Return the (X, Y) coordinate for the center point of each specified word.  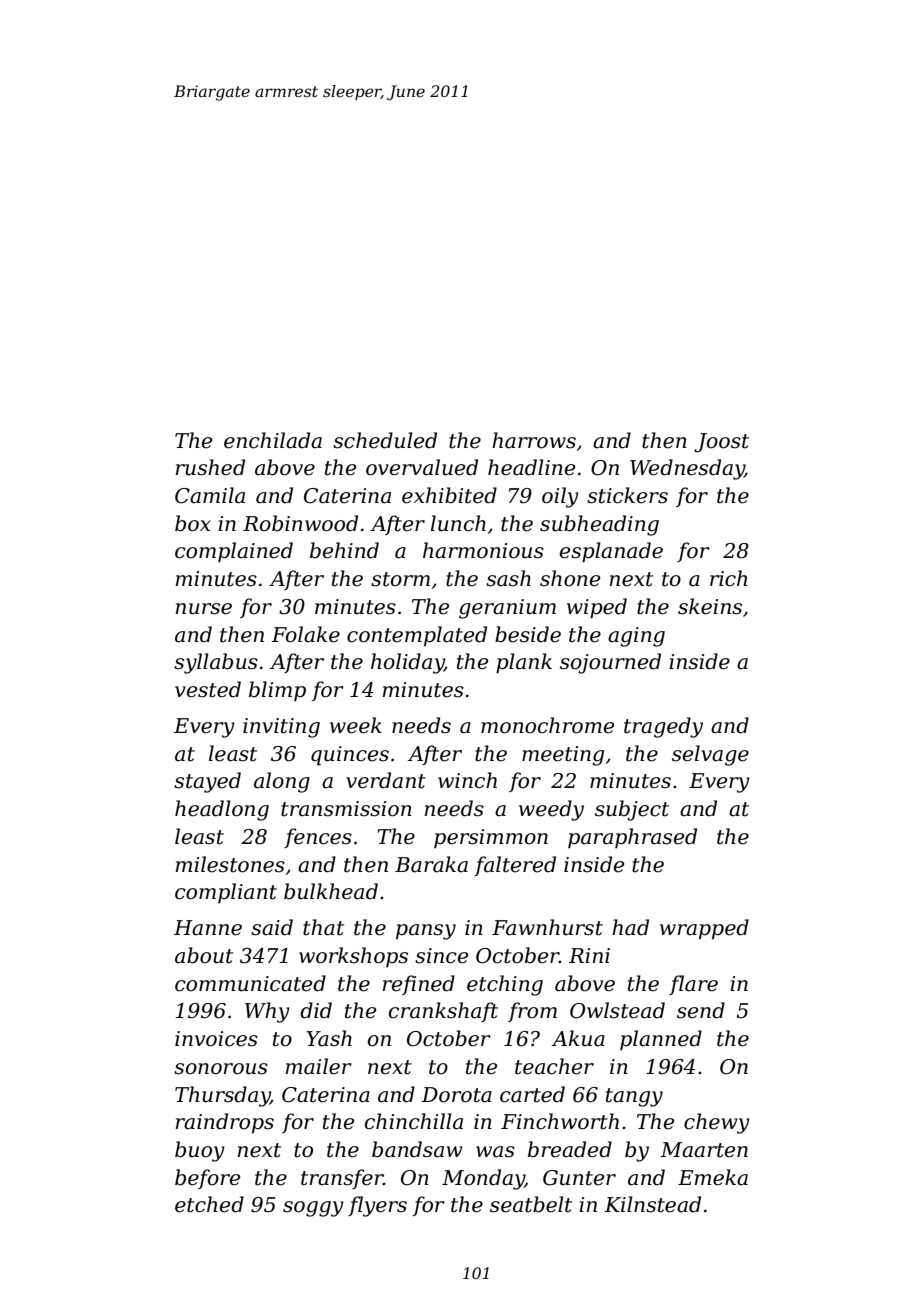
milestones (230, 864)
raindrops (225, 1123)
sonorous (221, 1069)
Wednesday (687, 469)
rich (728, 578)
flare (693, 985)
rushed (210, 467)
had (630, 927)
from (532, 1012)
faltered (515, 866)
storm (400, 579)
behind (344, 550)
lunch (458, 523)
